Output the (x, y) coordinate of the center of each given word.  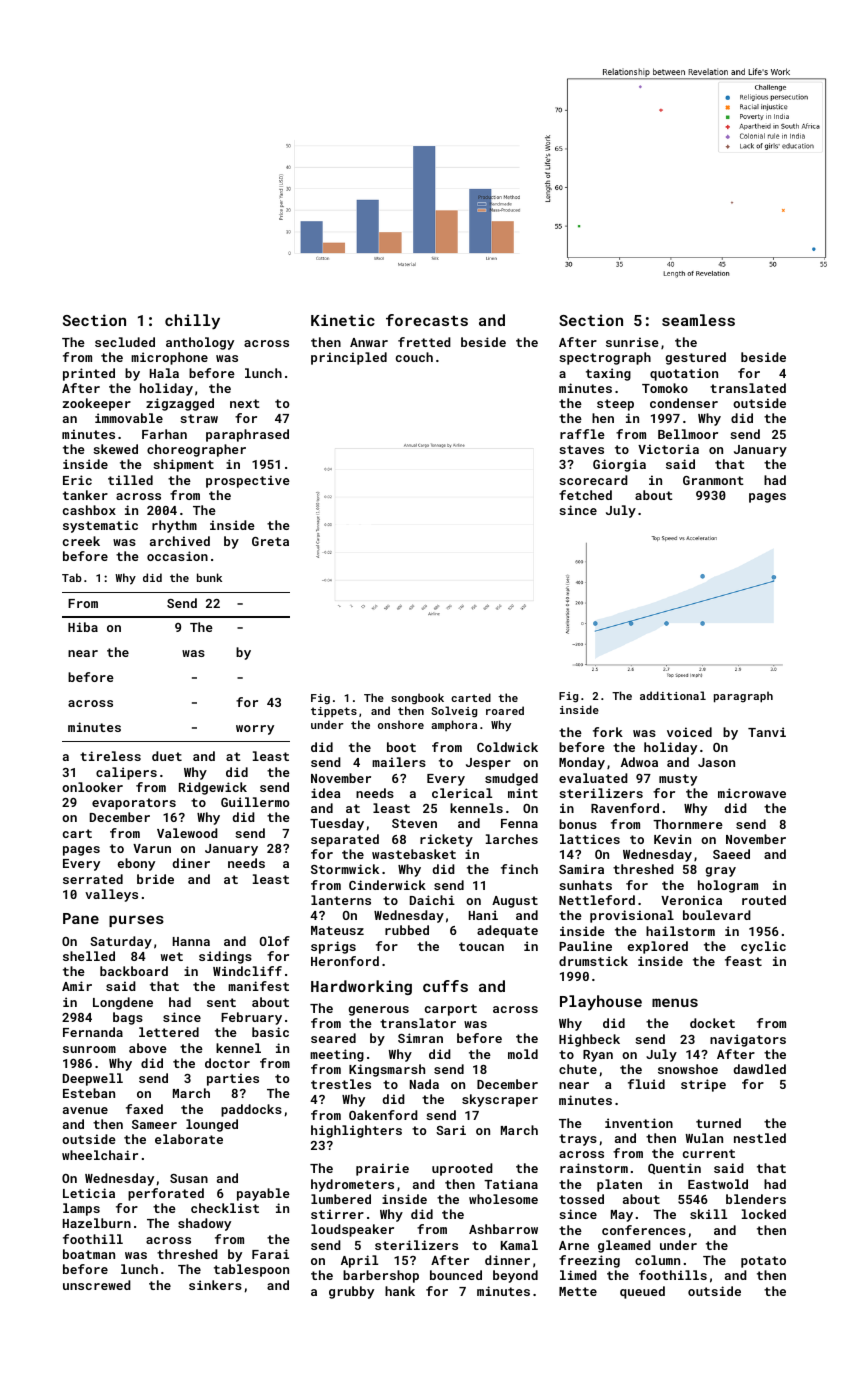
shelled (89, 956)
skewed (115, 449)
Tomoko (665, 388)
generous (378, 1011)
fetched (585, 495)
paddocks (251, 1110)
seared (333, 1038)
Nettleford (597, 900)
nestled (760, 1138)
